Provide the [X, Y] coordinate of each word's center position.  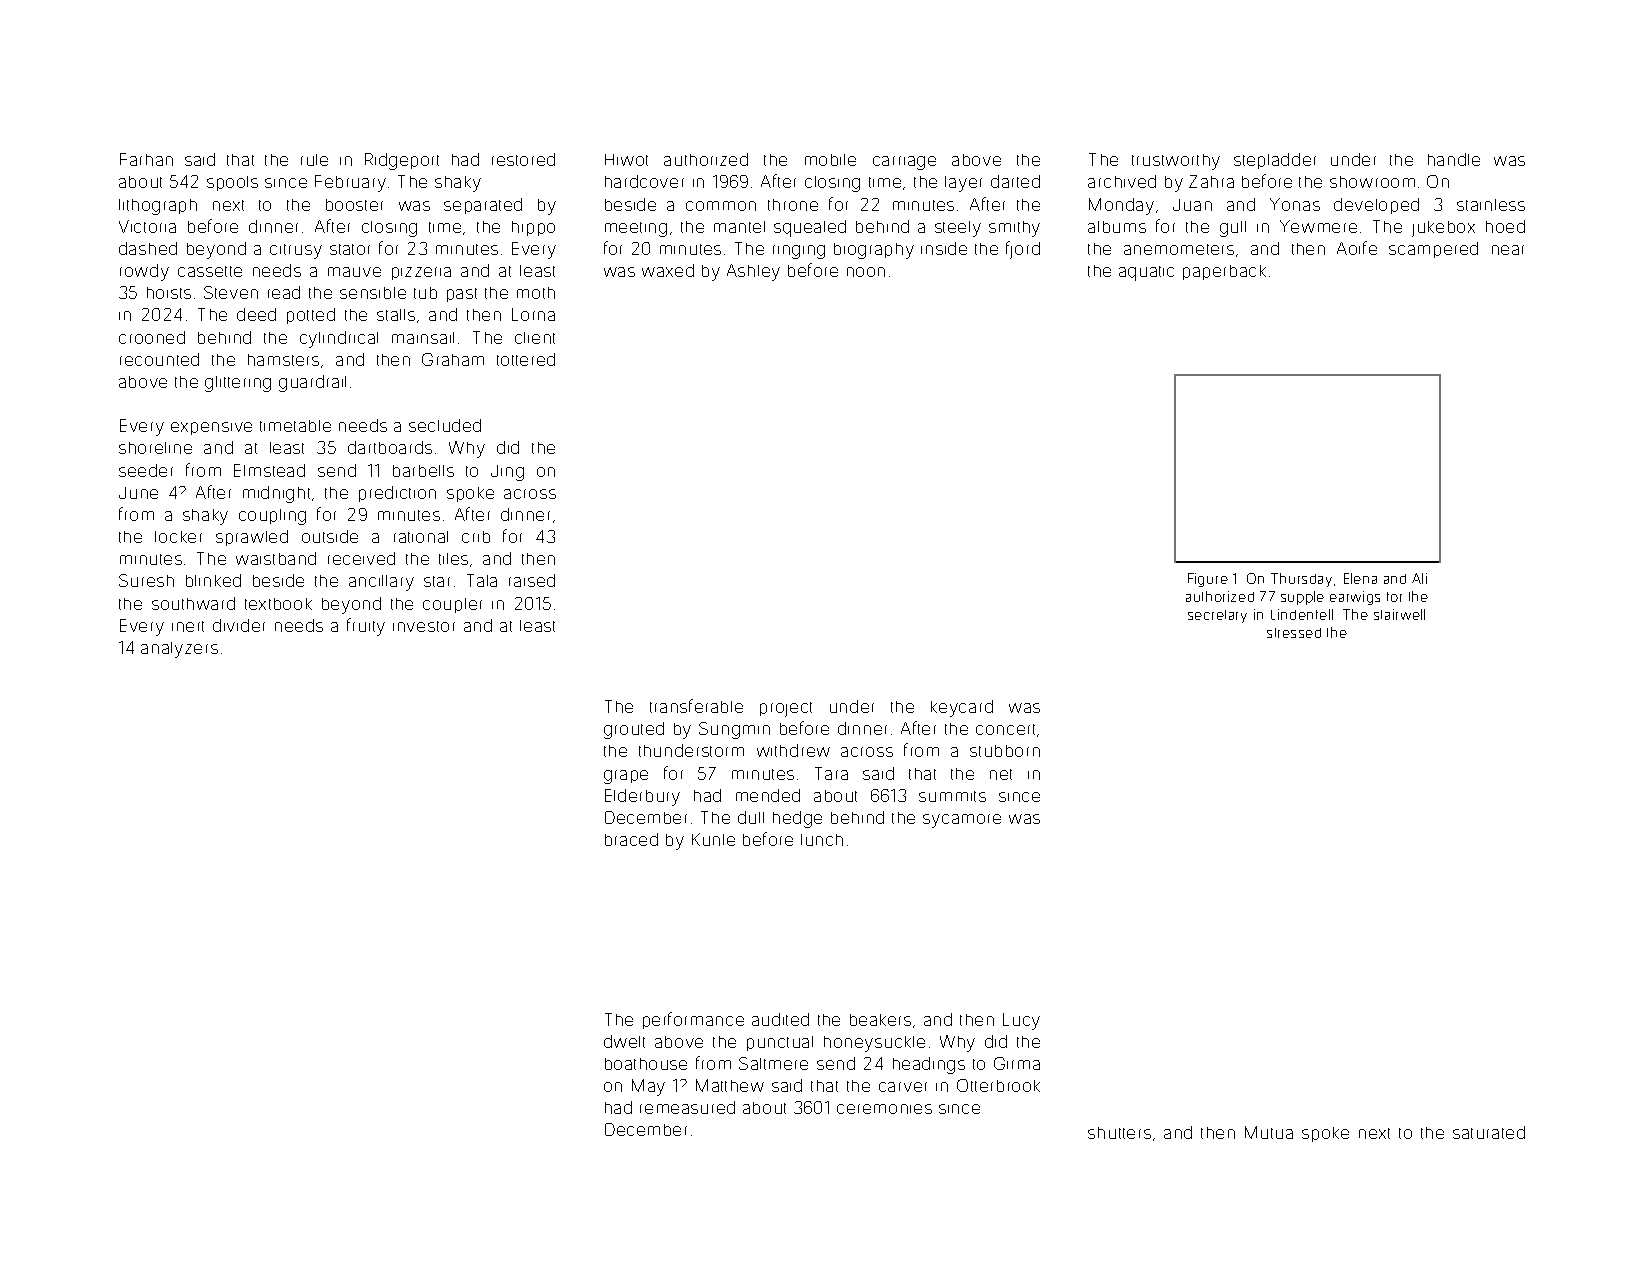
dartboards [390, 447]
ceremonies [884, 1109]
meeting [636, 229]
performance [693, 1020]
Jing [507, 473]
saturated [1489, 1132]
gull [1233, 229]
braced [631, 839]
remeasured [687, 1107]
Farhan [146, 159]
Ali [1419, 578]
